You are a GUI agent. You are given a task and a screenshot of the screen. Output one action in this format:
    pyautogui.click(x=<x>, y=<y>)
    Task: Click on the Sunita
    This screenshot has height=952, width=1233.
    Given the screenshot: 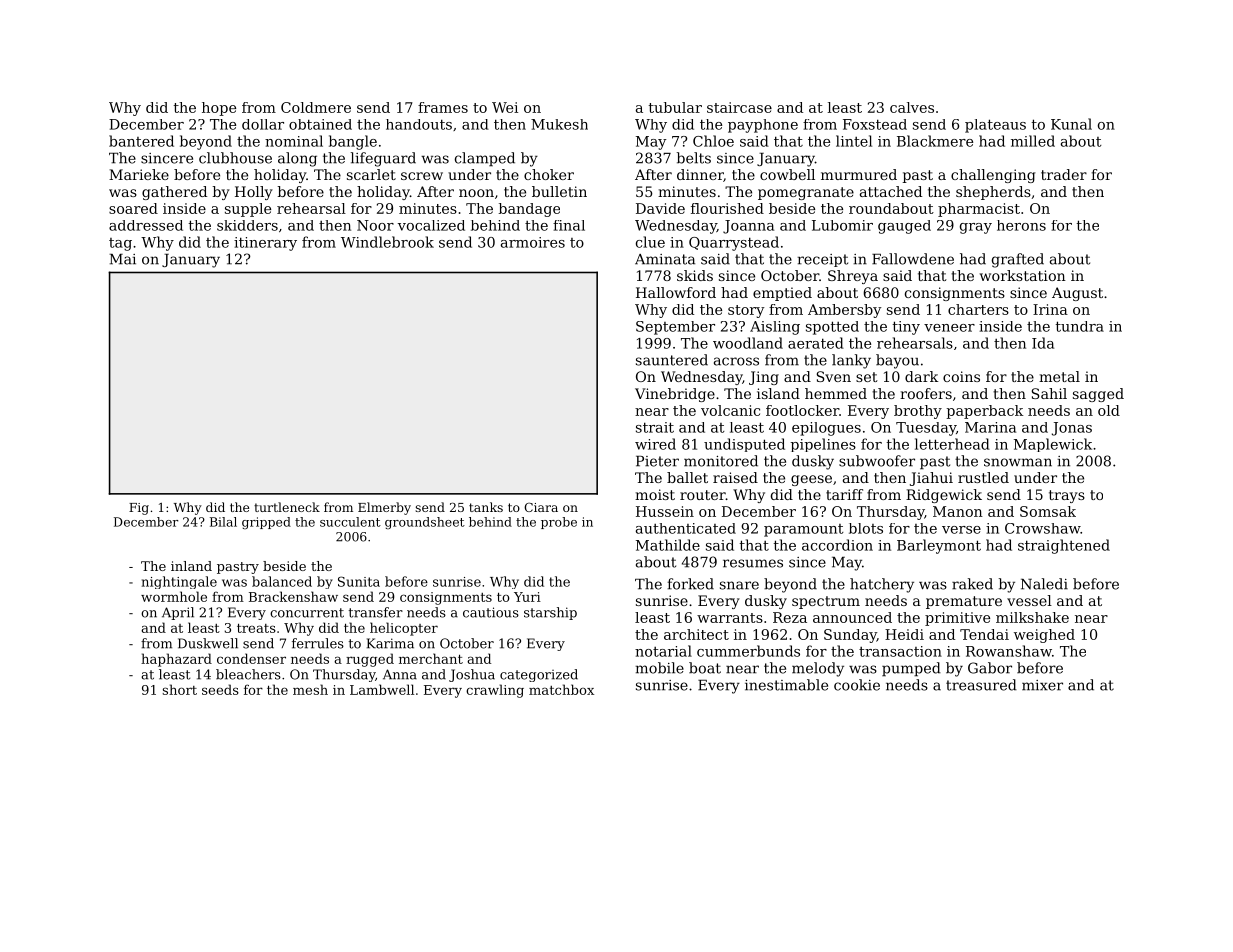 What is the action you would take?
    pyautogui.click(x=359, y=581)
